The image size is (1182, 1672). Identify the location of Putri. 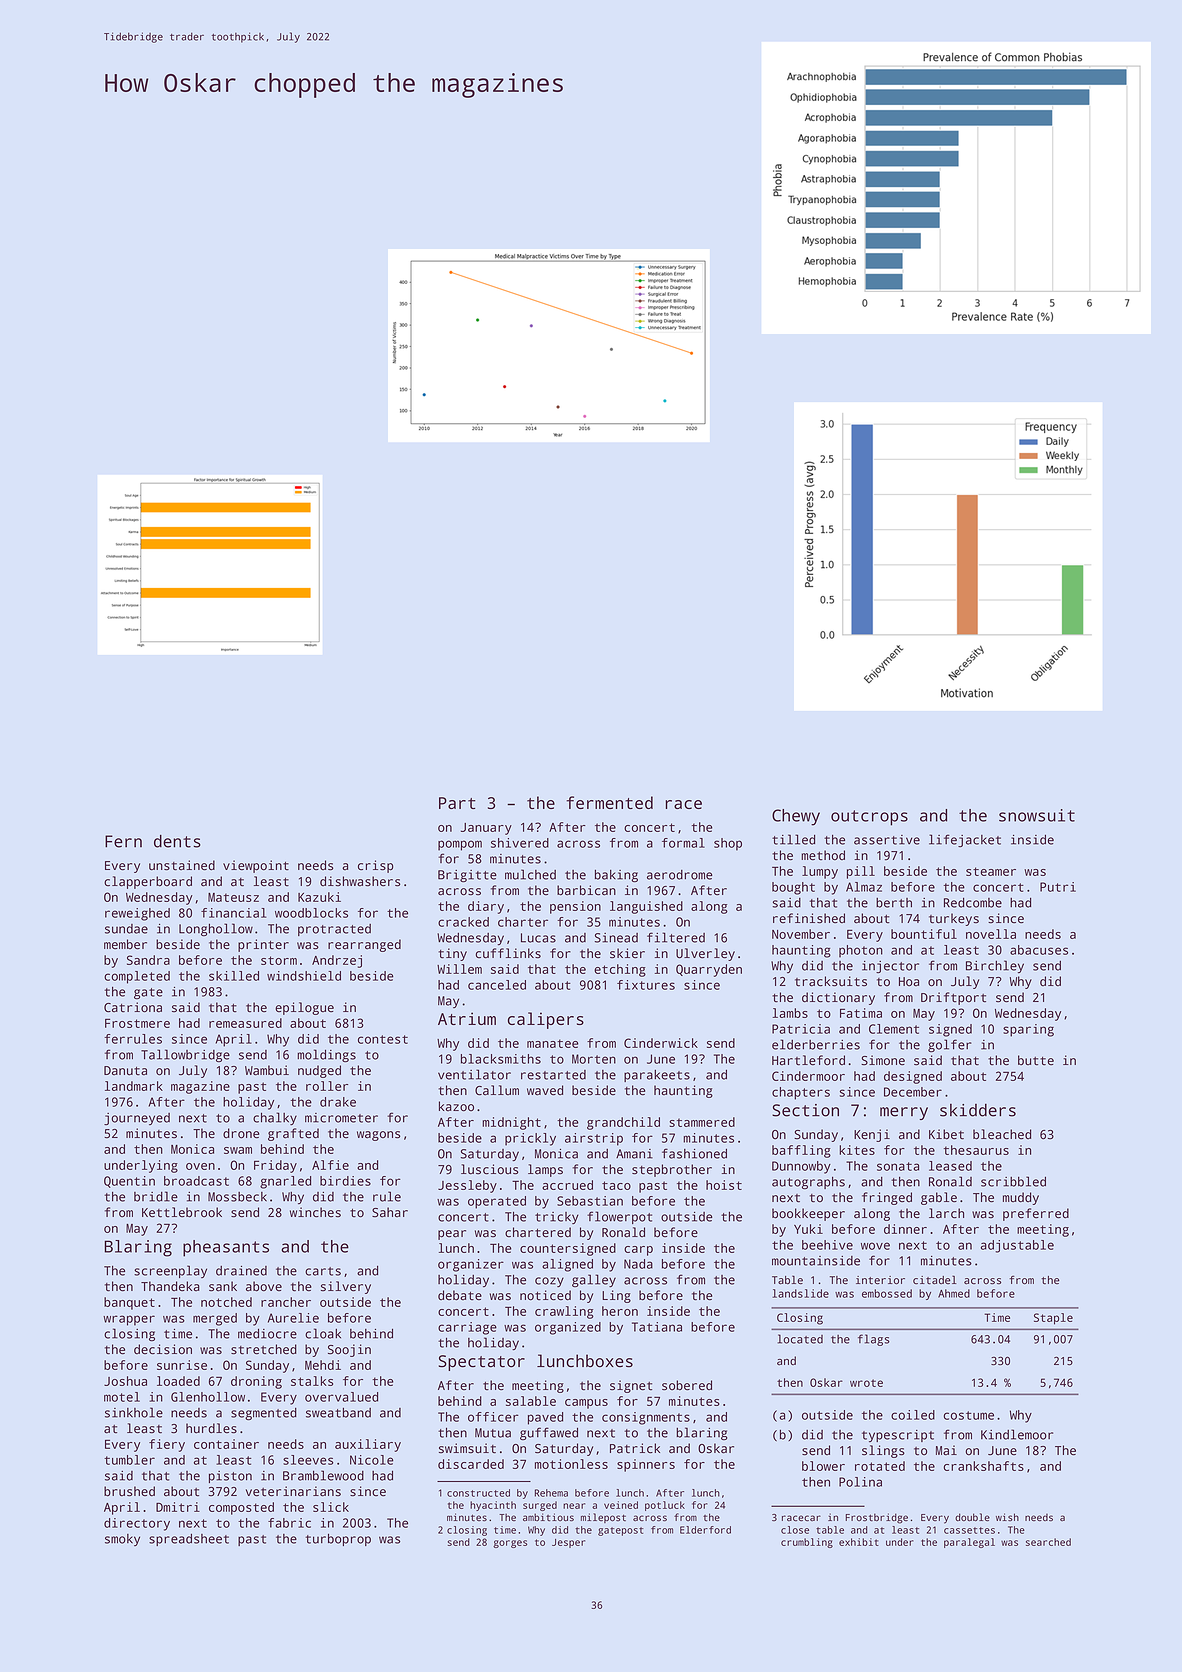
(1058, 887).
